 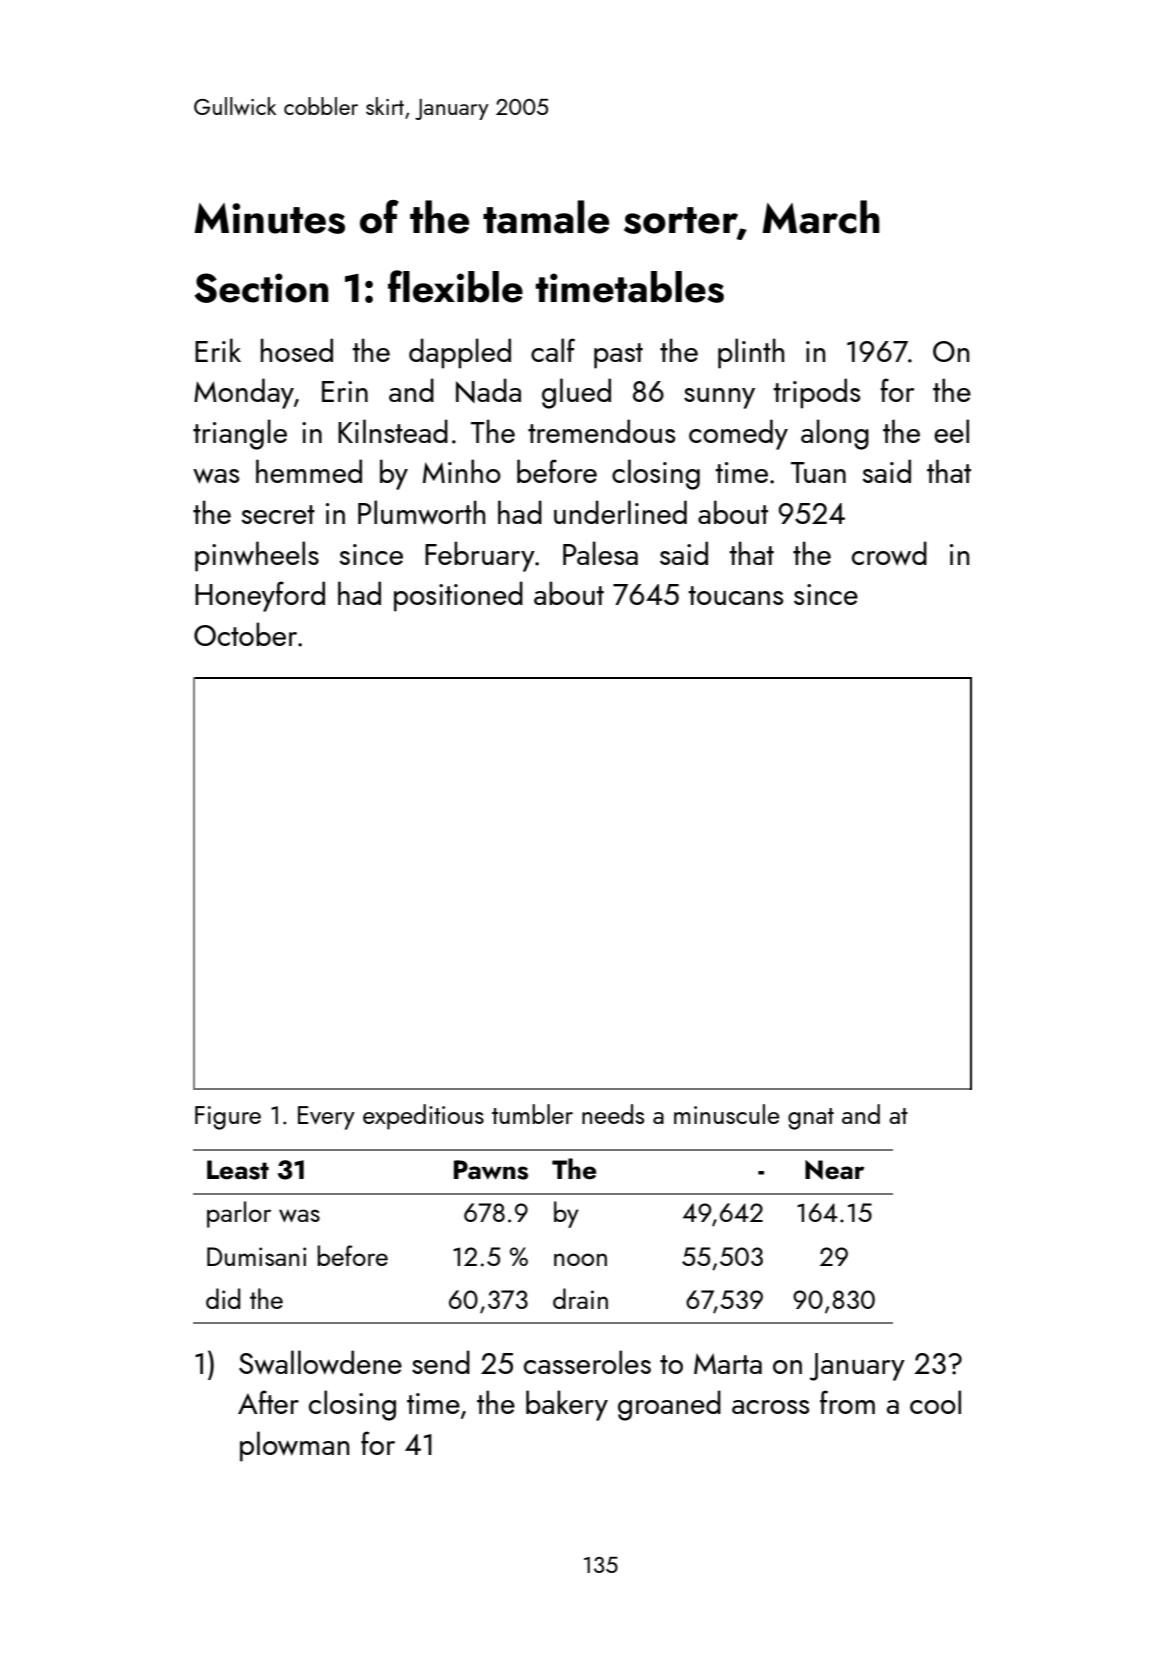 I want to click on Figure, so click(x=228, y=1118).
